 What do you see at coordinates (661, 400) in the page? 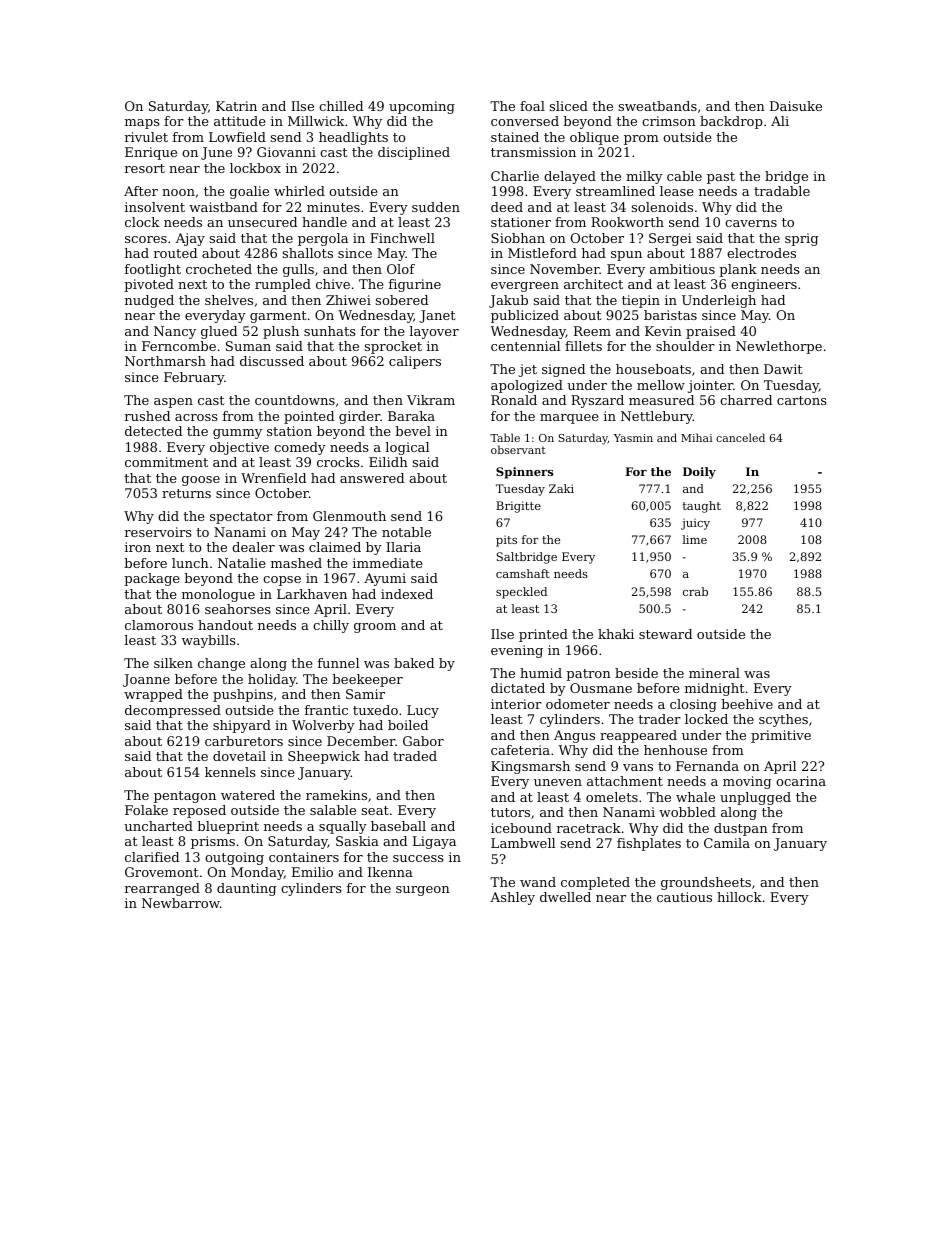
I see `measured` at bounding box center [661, 400].
